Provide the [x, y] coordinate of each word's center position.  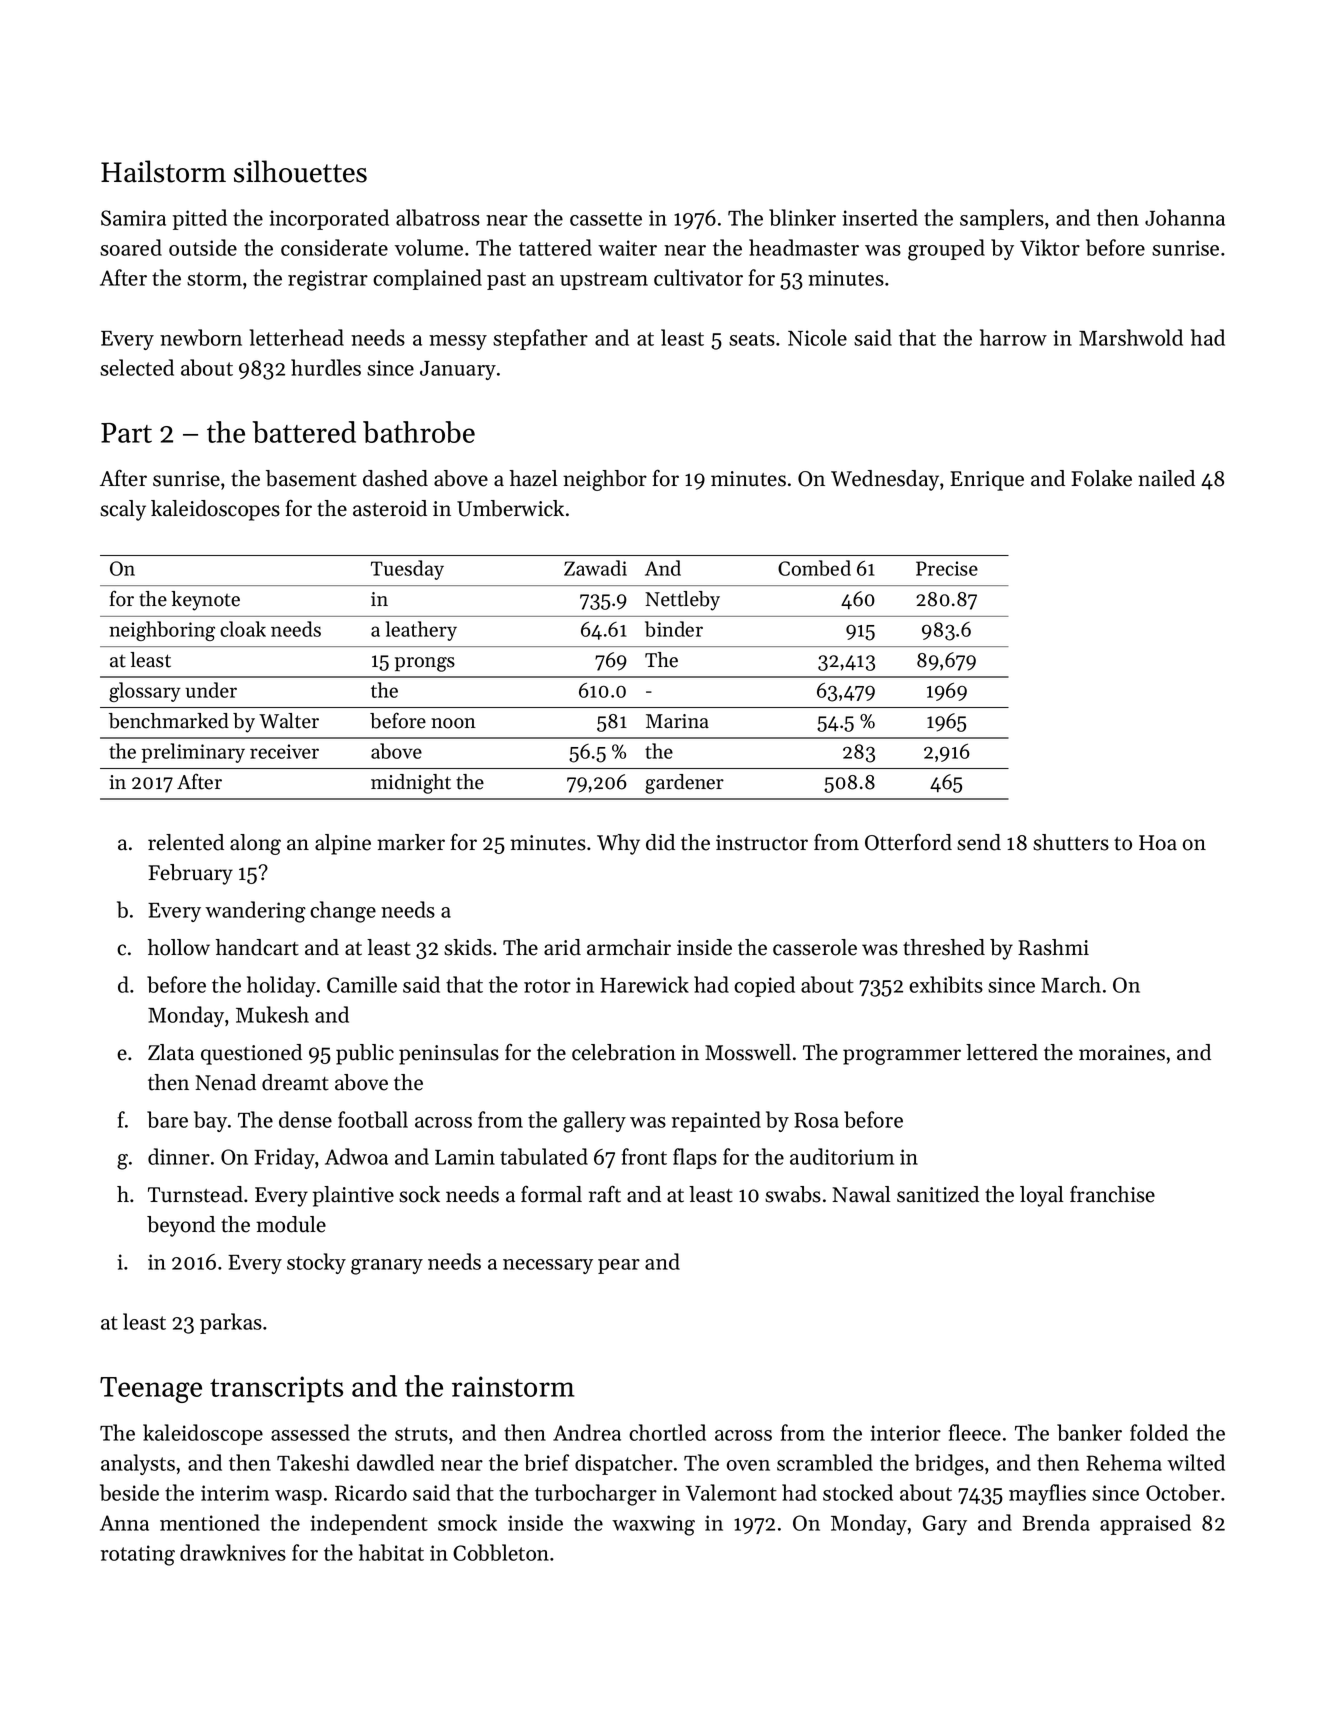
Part [126, 433]
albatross [438, 217]
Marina [677, 721]
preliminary [193, 753]
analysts [138, 1464]
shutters [1071, 842]
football [373, 1119]
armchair [629, 947]
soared [131, 247]
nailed [1166, 478]
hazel [534, 478]
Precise [947, 568]
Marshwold [1131, 337]
